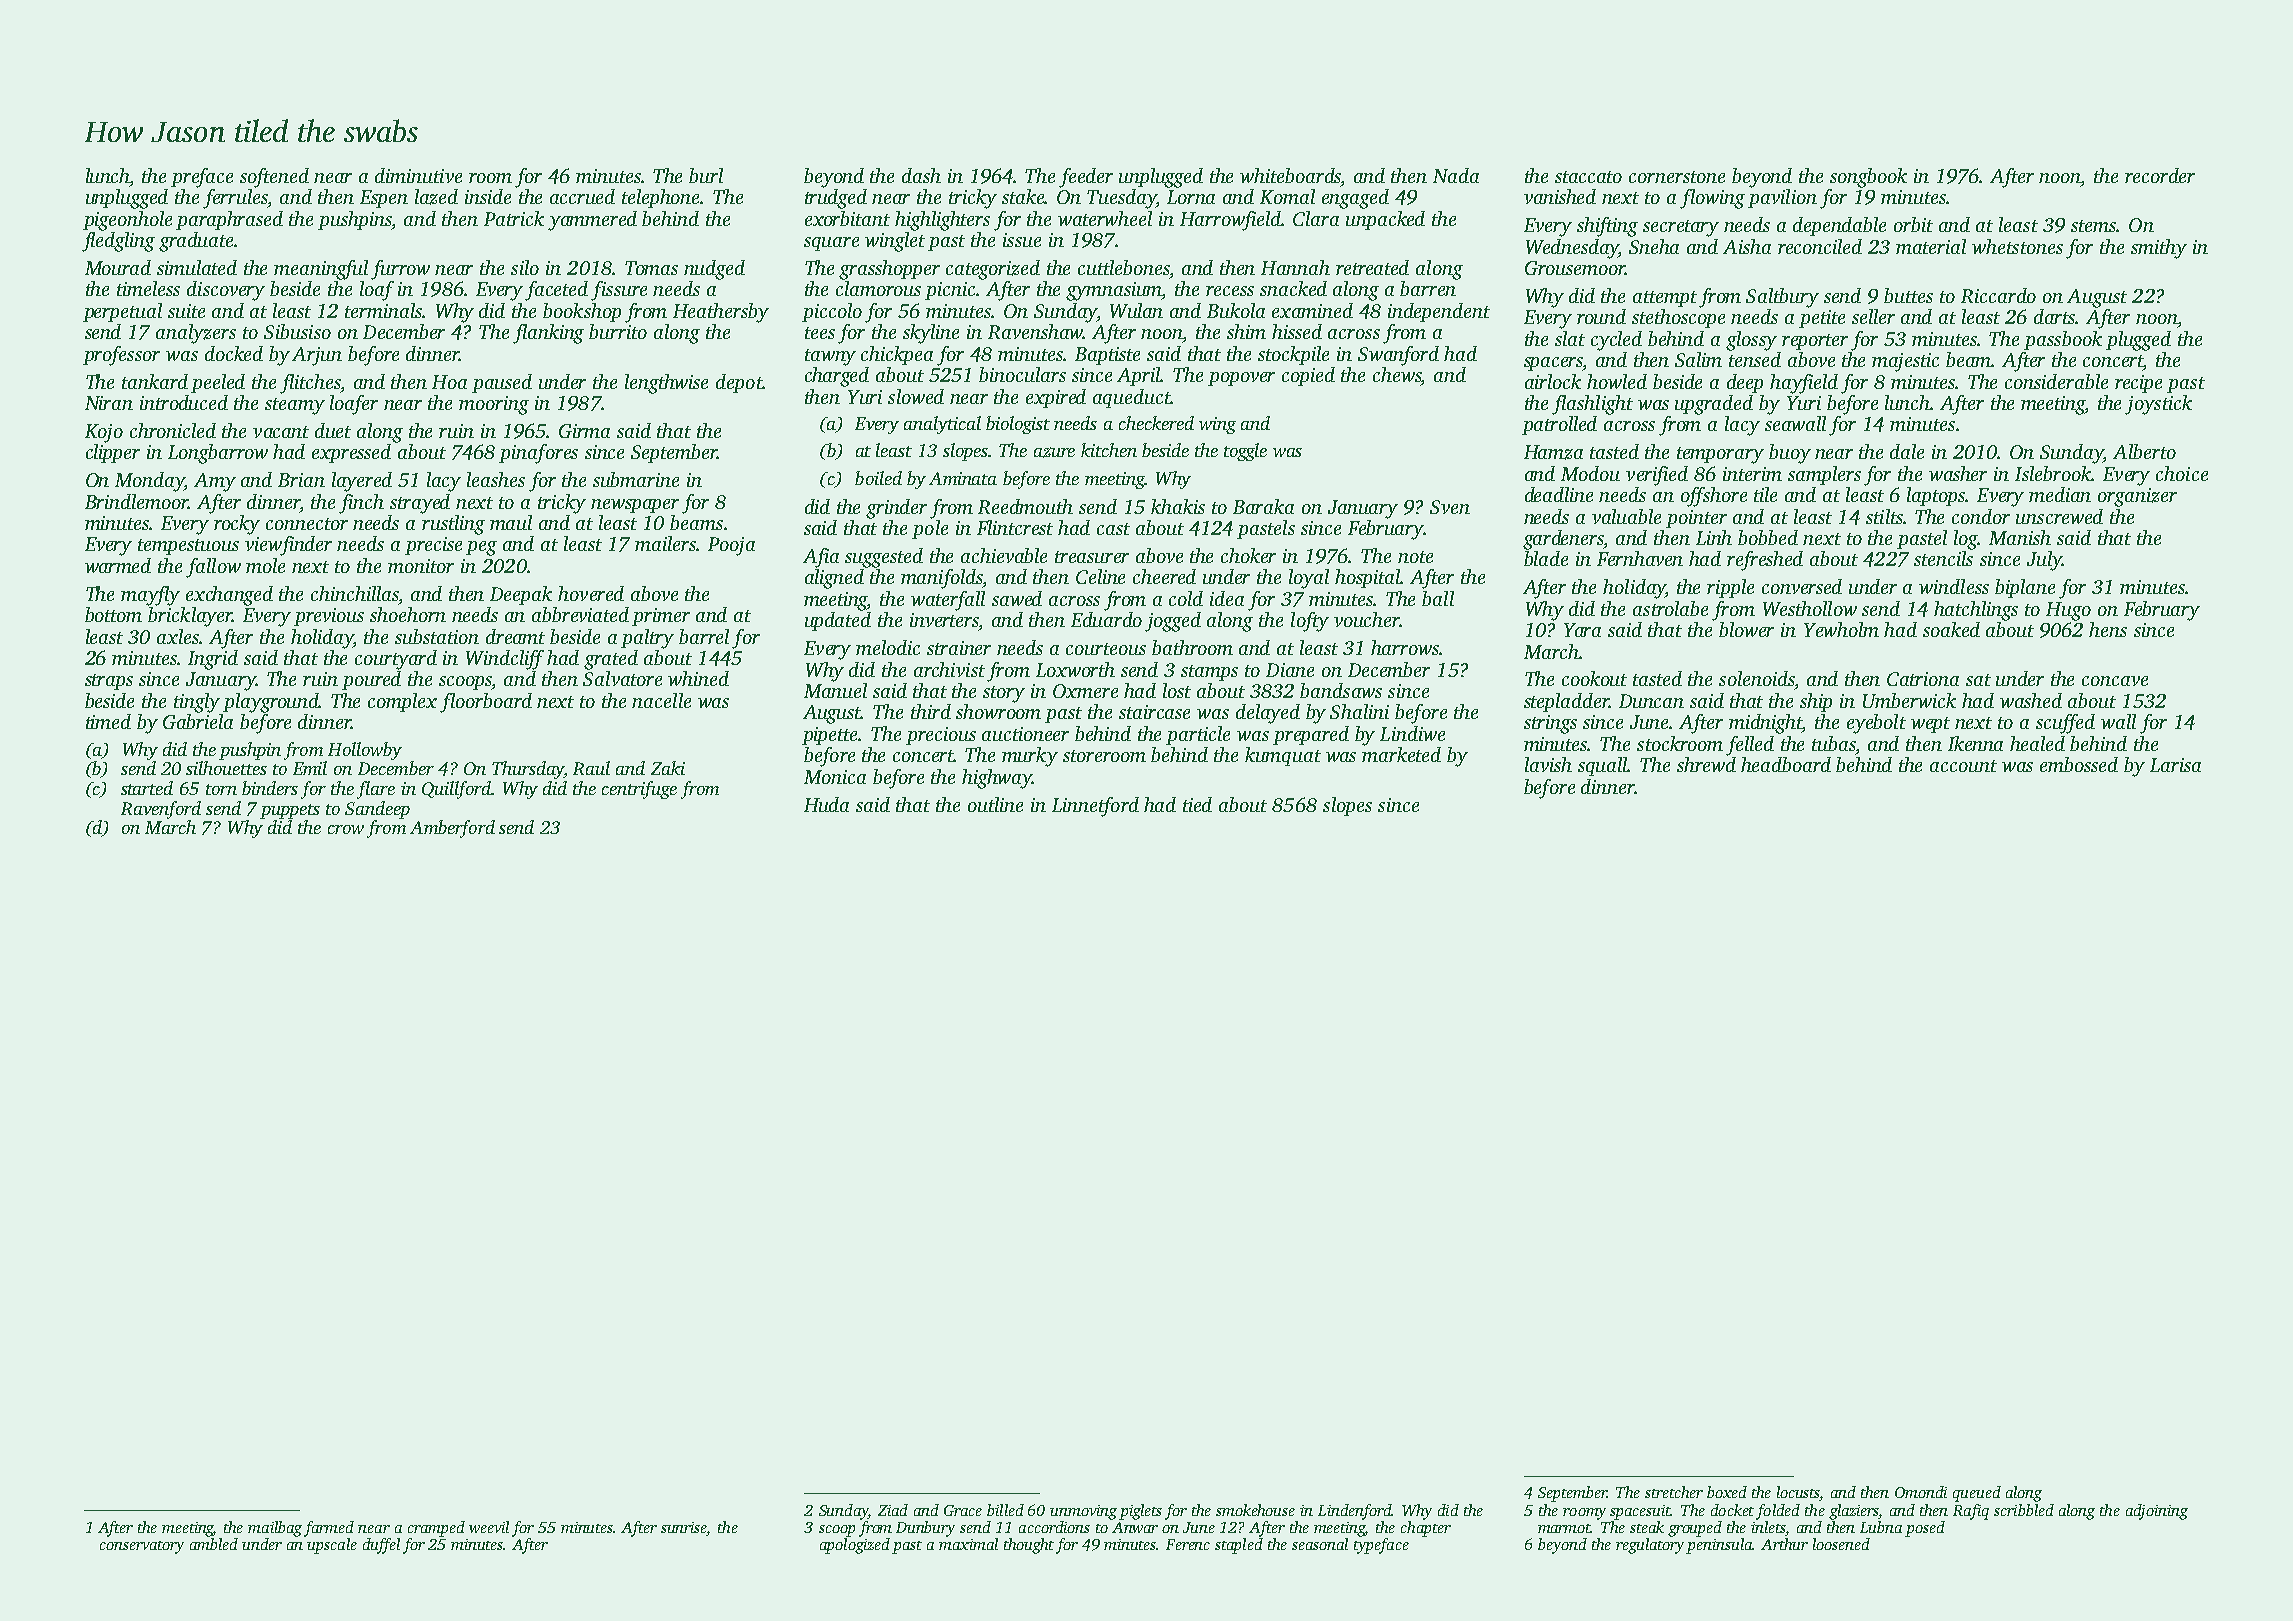  Describe the element at coordinates (1209, 673) in the page. I see `stamps` at that location.
